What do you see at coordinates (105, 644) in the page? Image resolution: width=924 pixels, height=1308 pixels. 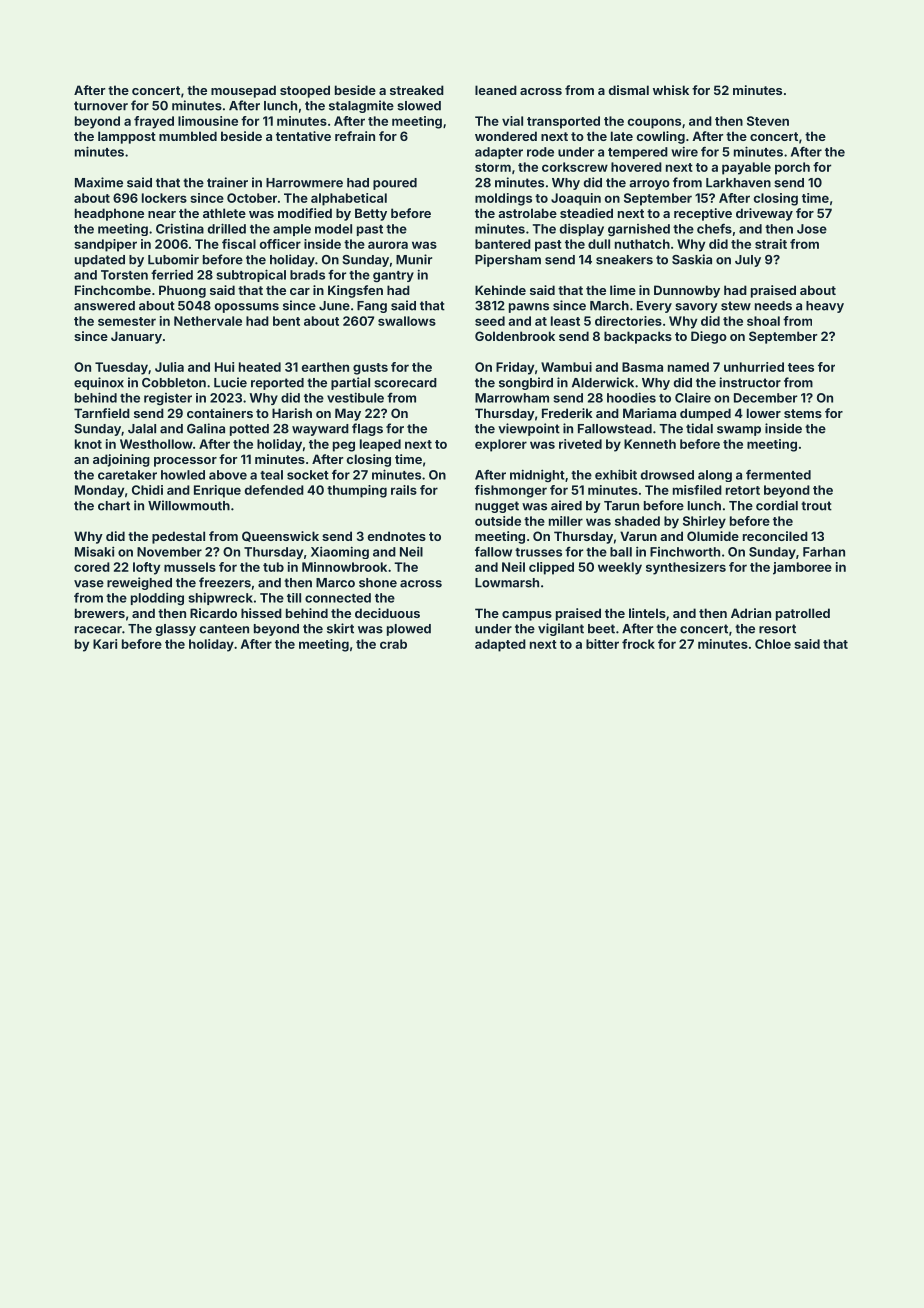 I see `Kari` at bounding box center [105, 644].
